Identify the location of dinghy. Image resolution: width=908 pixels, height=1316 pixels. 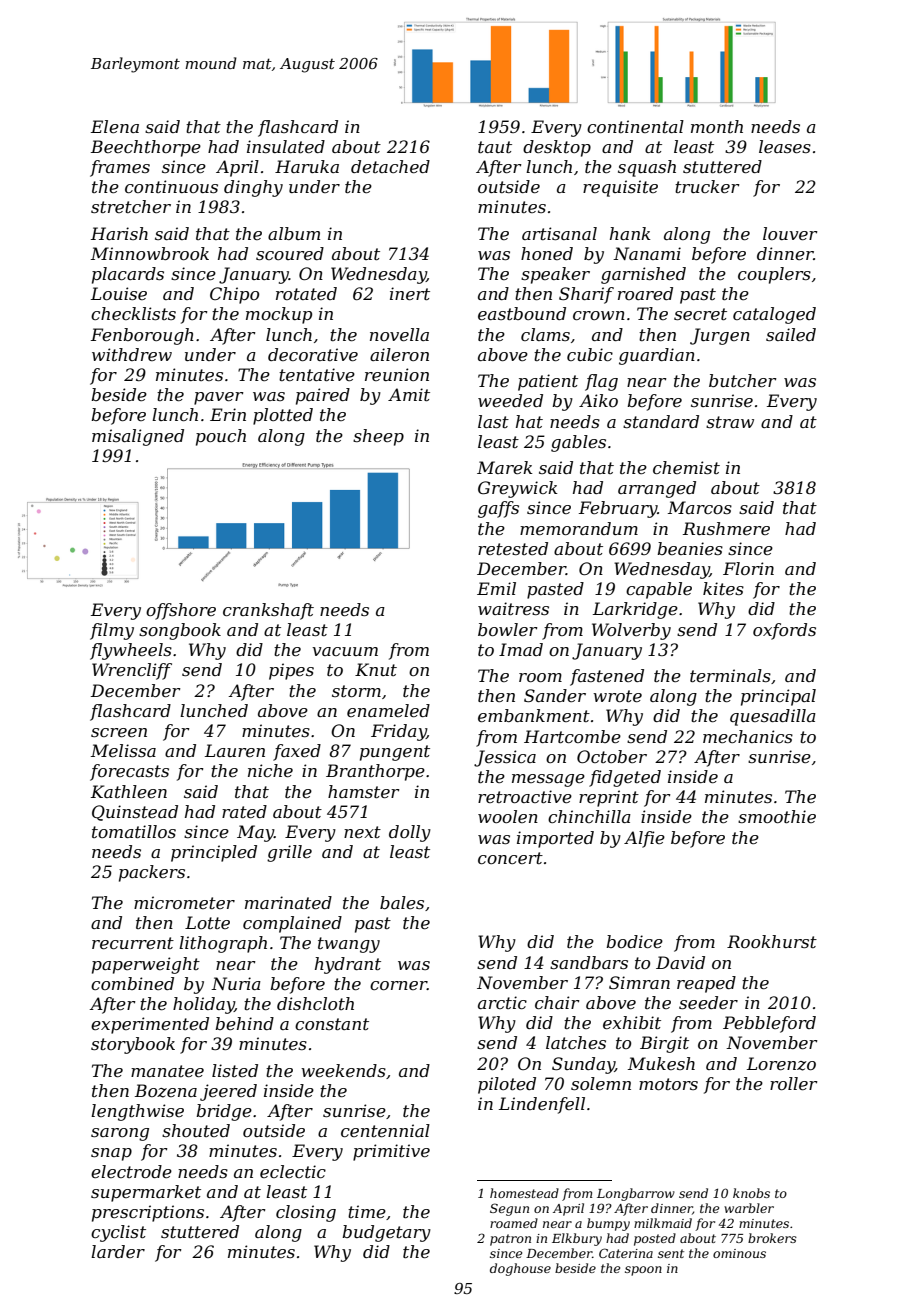
(253, 188).
